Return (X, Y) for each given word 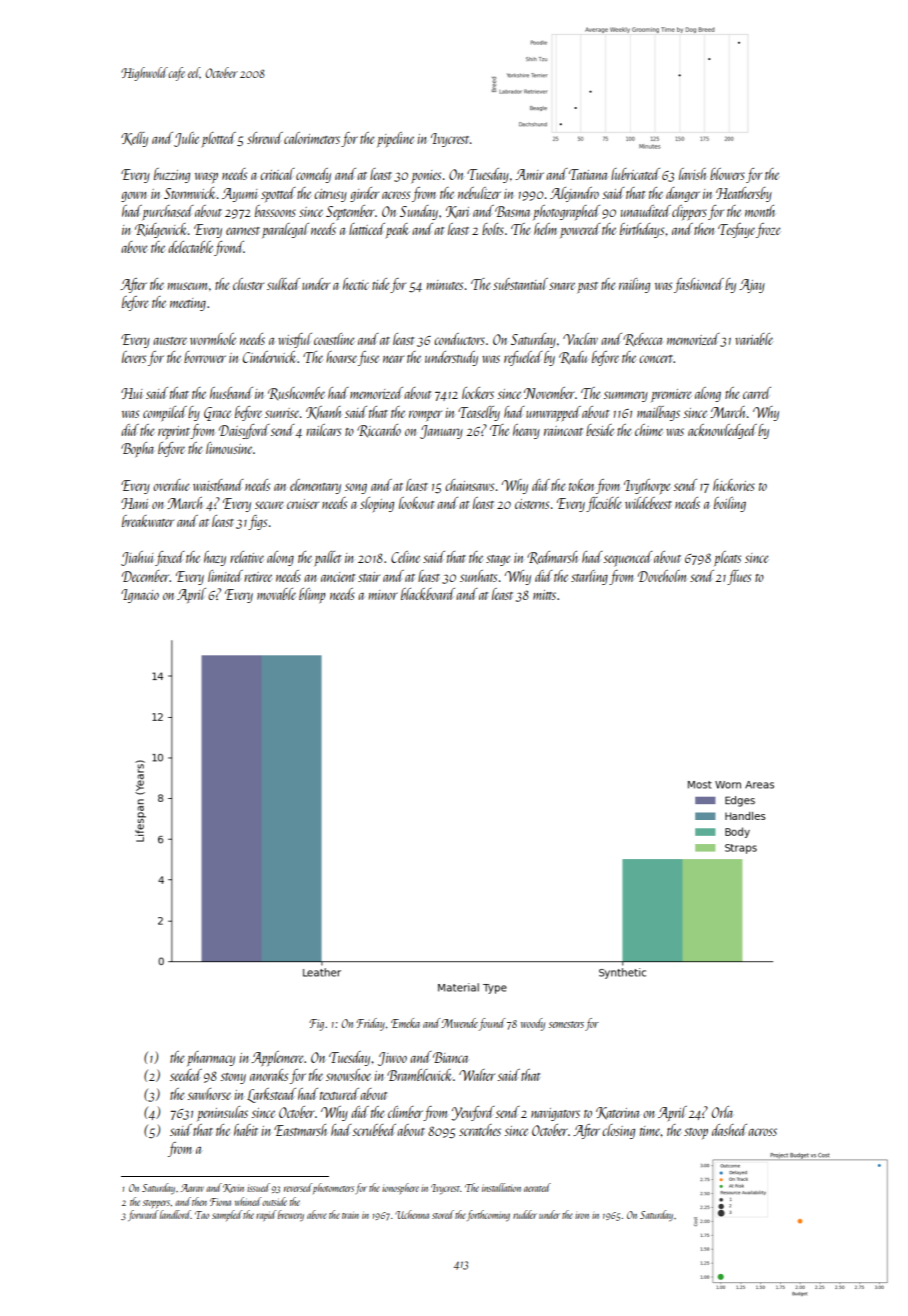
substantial (520, 284)
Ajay (752, 286)
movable (276, 594)
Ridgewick (161, 230)
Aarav (192, 1188)
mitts (544, 595)
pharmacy (211, 1058)
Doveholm (662, 576)
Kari (457, 212)
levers (134, 357)
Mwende (459, 1023)
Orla (722, 1112)
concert (656, 359)
